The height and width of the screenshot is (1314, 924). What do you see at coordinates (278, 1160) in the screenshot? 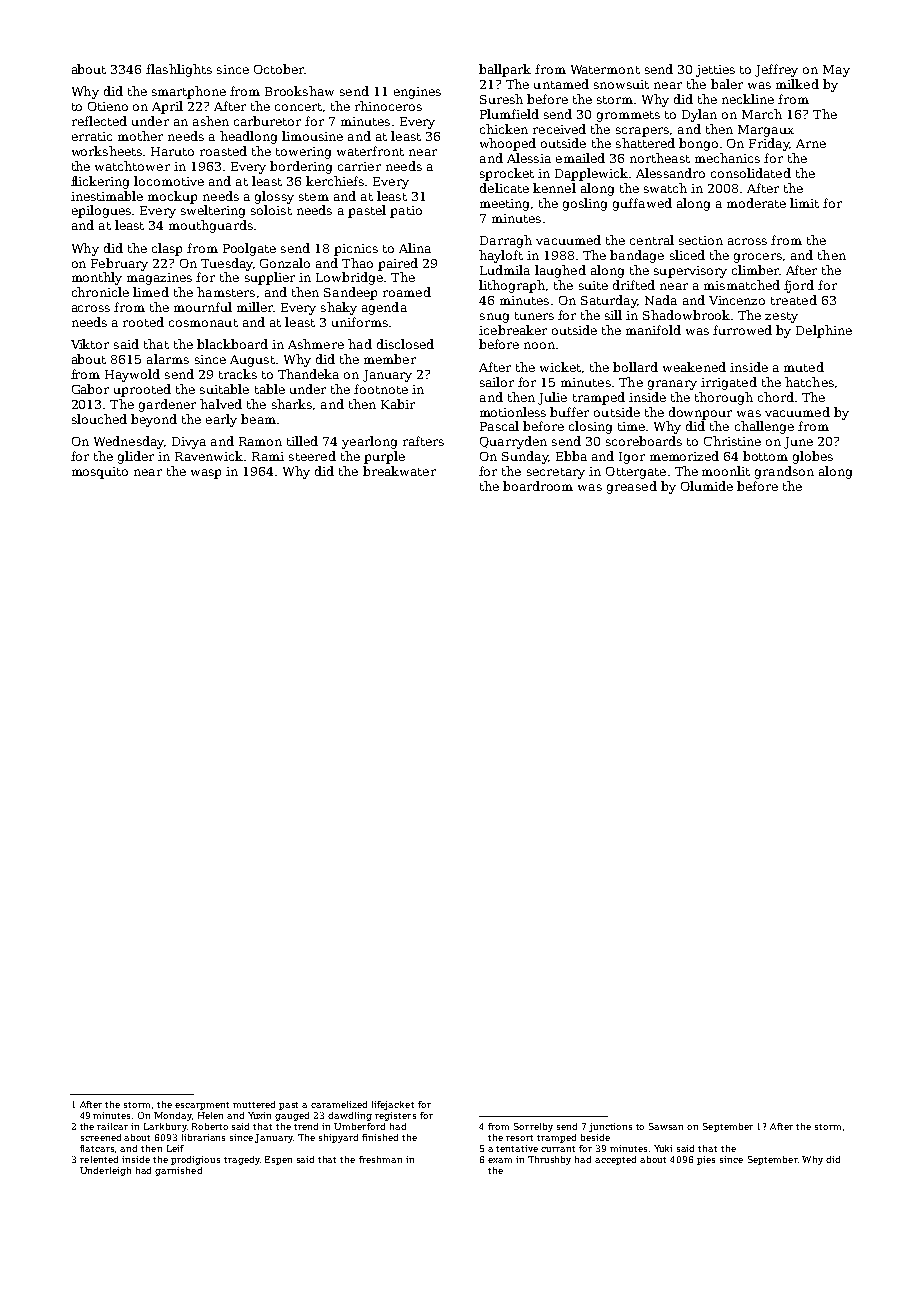
I see `Espen` at bounding box center [278, 1160].
